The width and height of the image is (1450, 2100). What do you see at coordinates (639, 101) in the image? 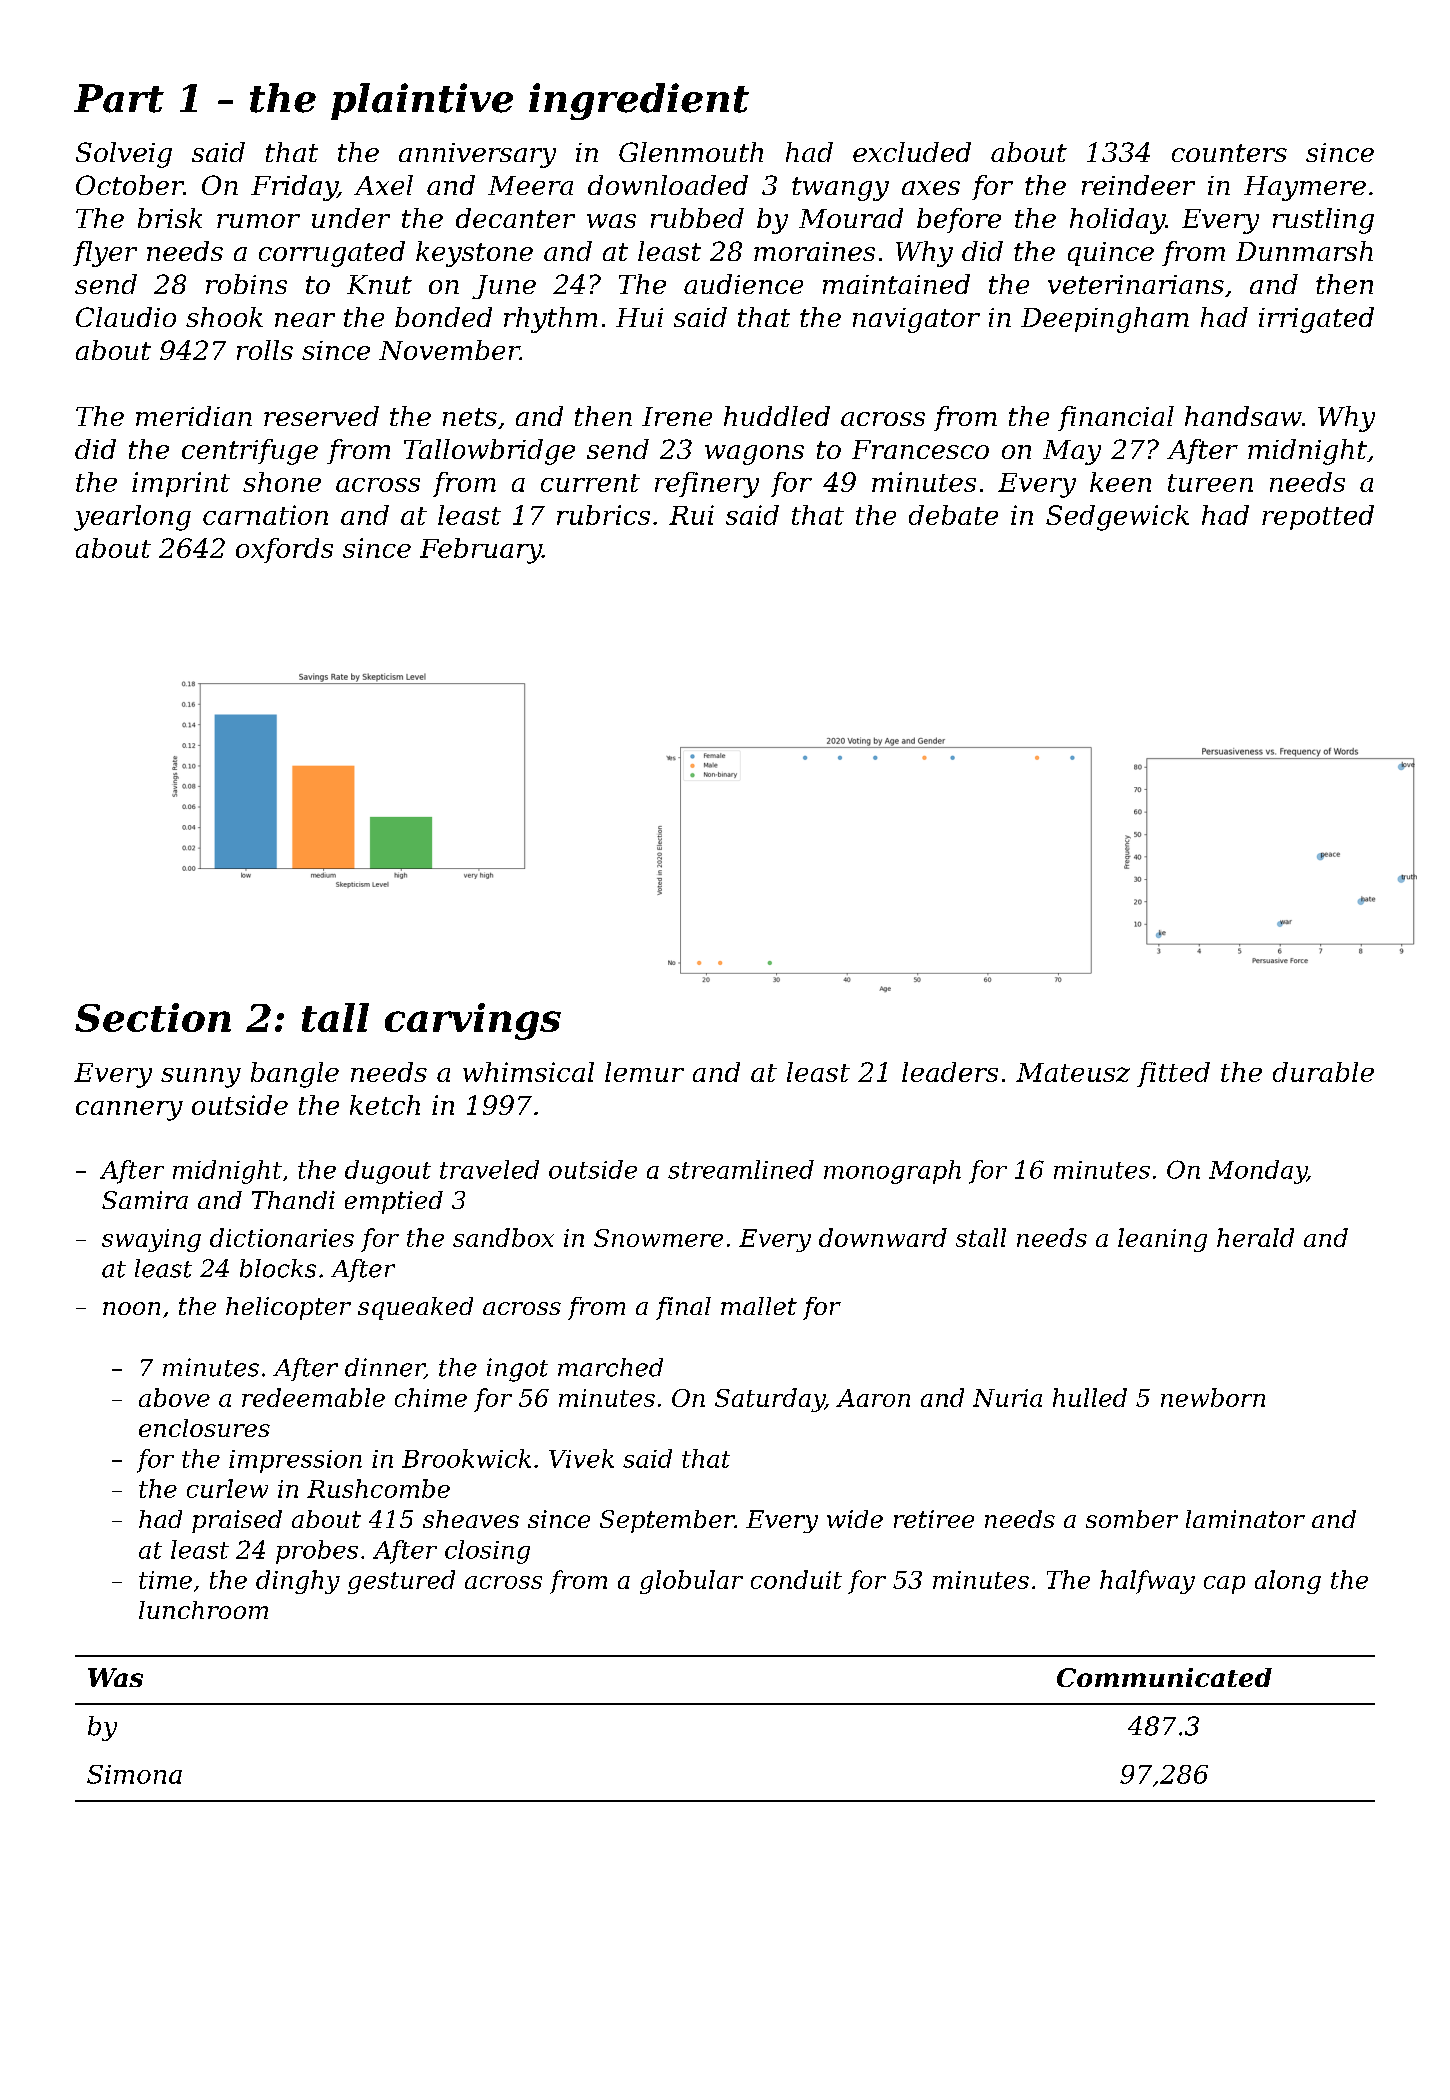
I see `ingredient` at bounding box center [639, 101].
